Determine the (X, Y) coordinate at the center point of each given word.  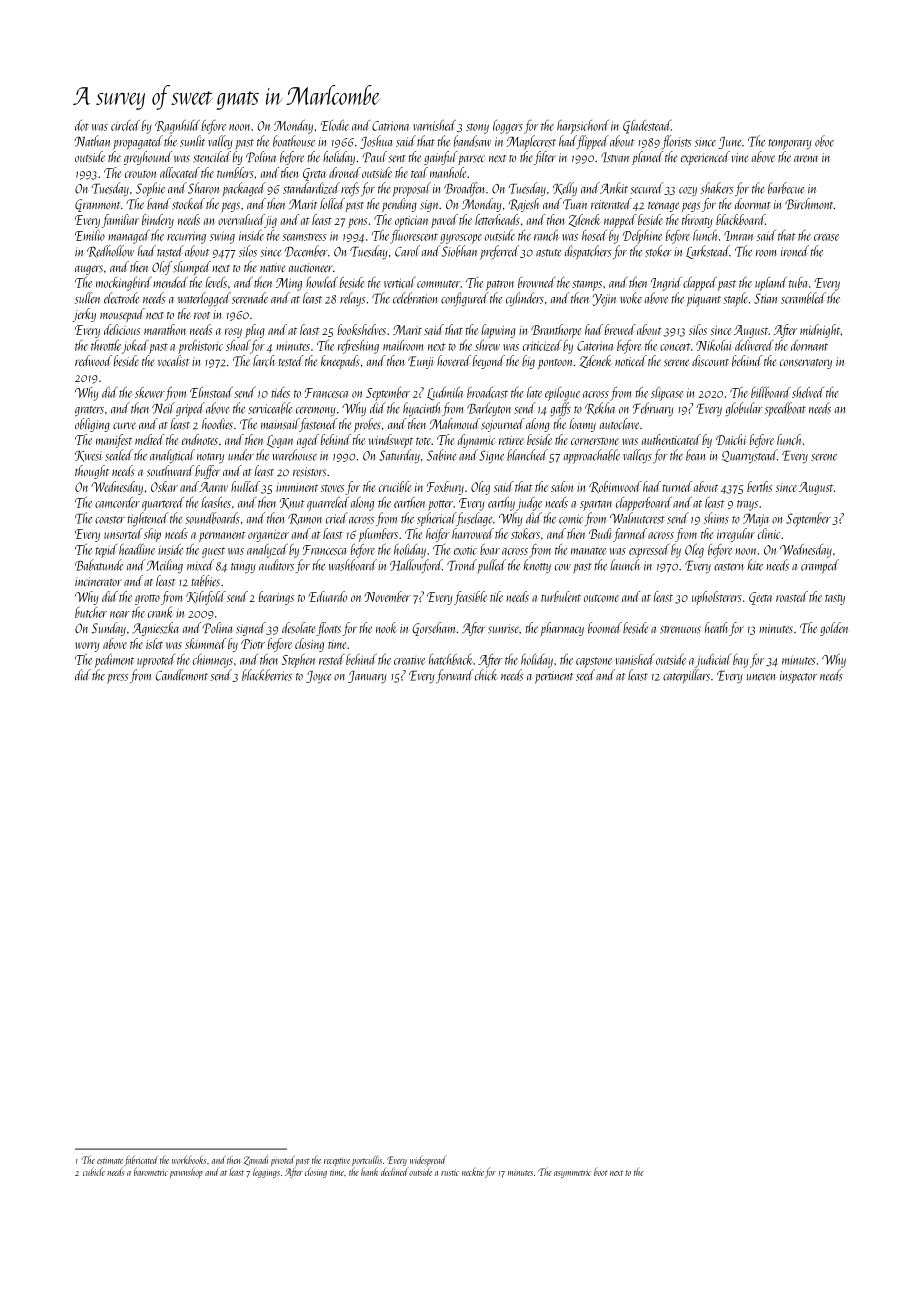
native (272, 267)
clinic (769, 533)
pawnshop (186, 1173)
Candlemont (181, 675)
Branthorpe (556, 331)
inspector (798, 677)
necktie (473, 1171)
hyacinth (421, 409)
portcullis (367, 1161)
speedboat (785, 409)
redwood (93, 360)
